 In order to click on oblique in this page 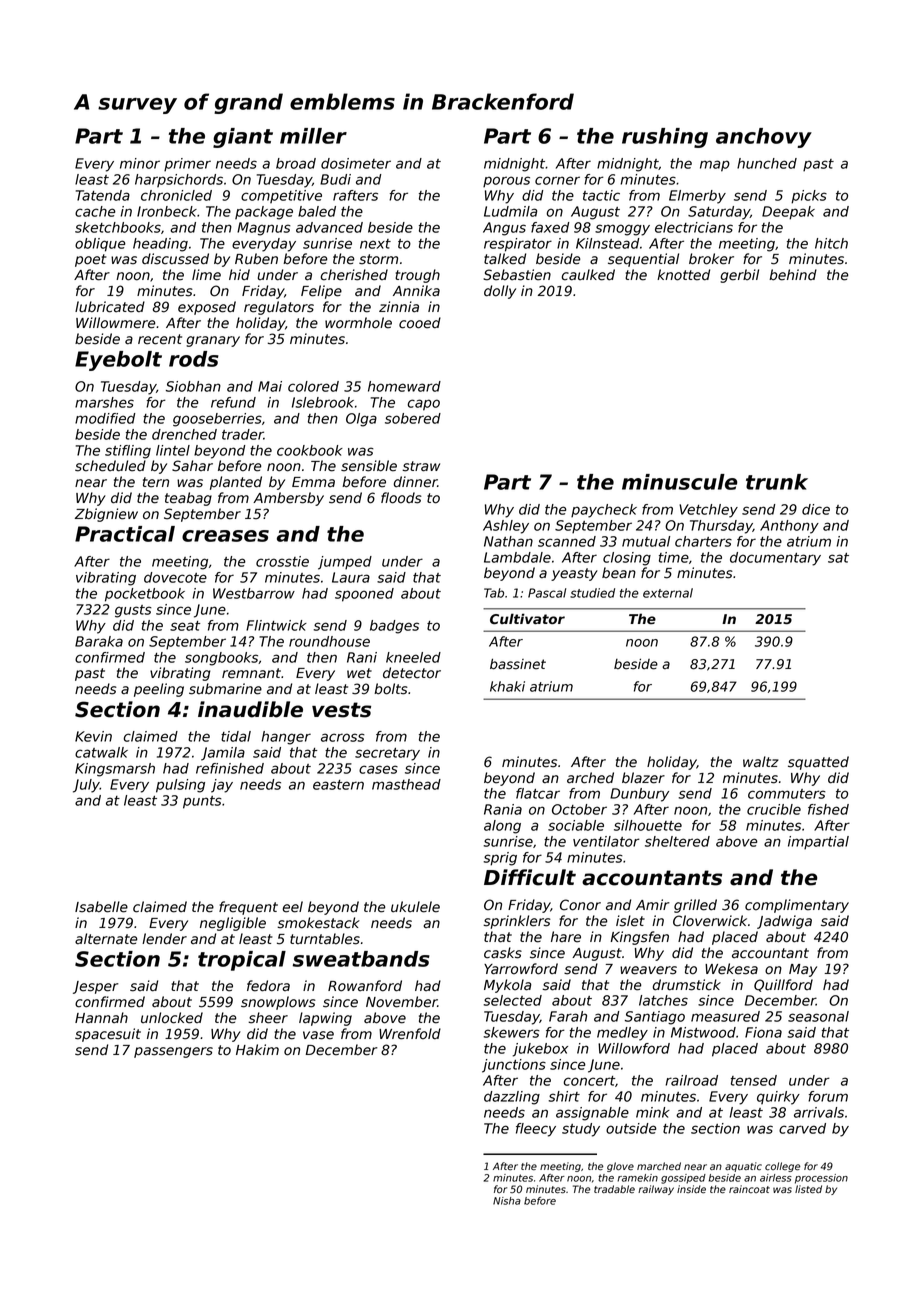, I will do `click(100, 245)`.
